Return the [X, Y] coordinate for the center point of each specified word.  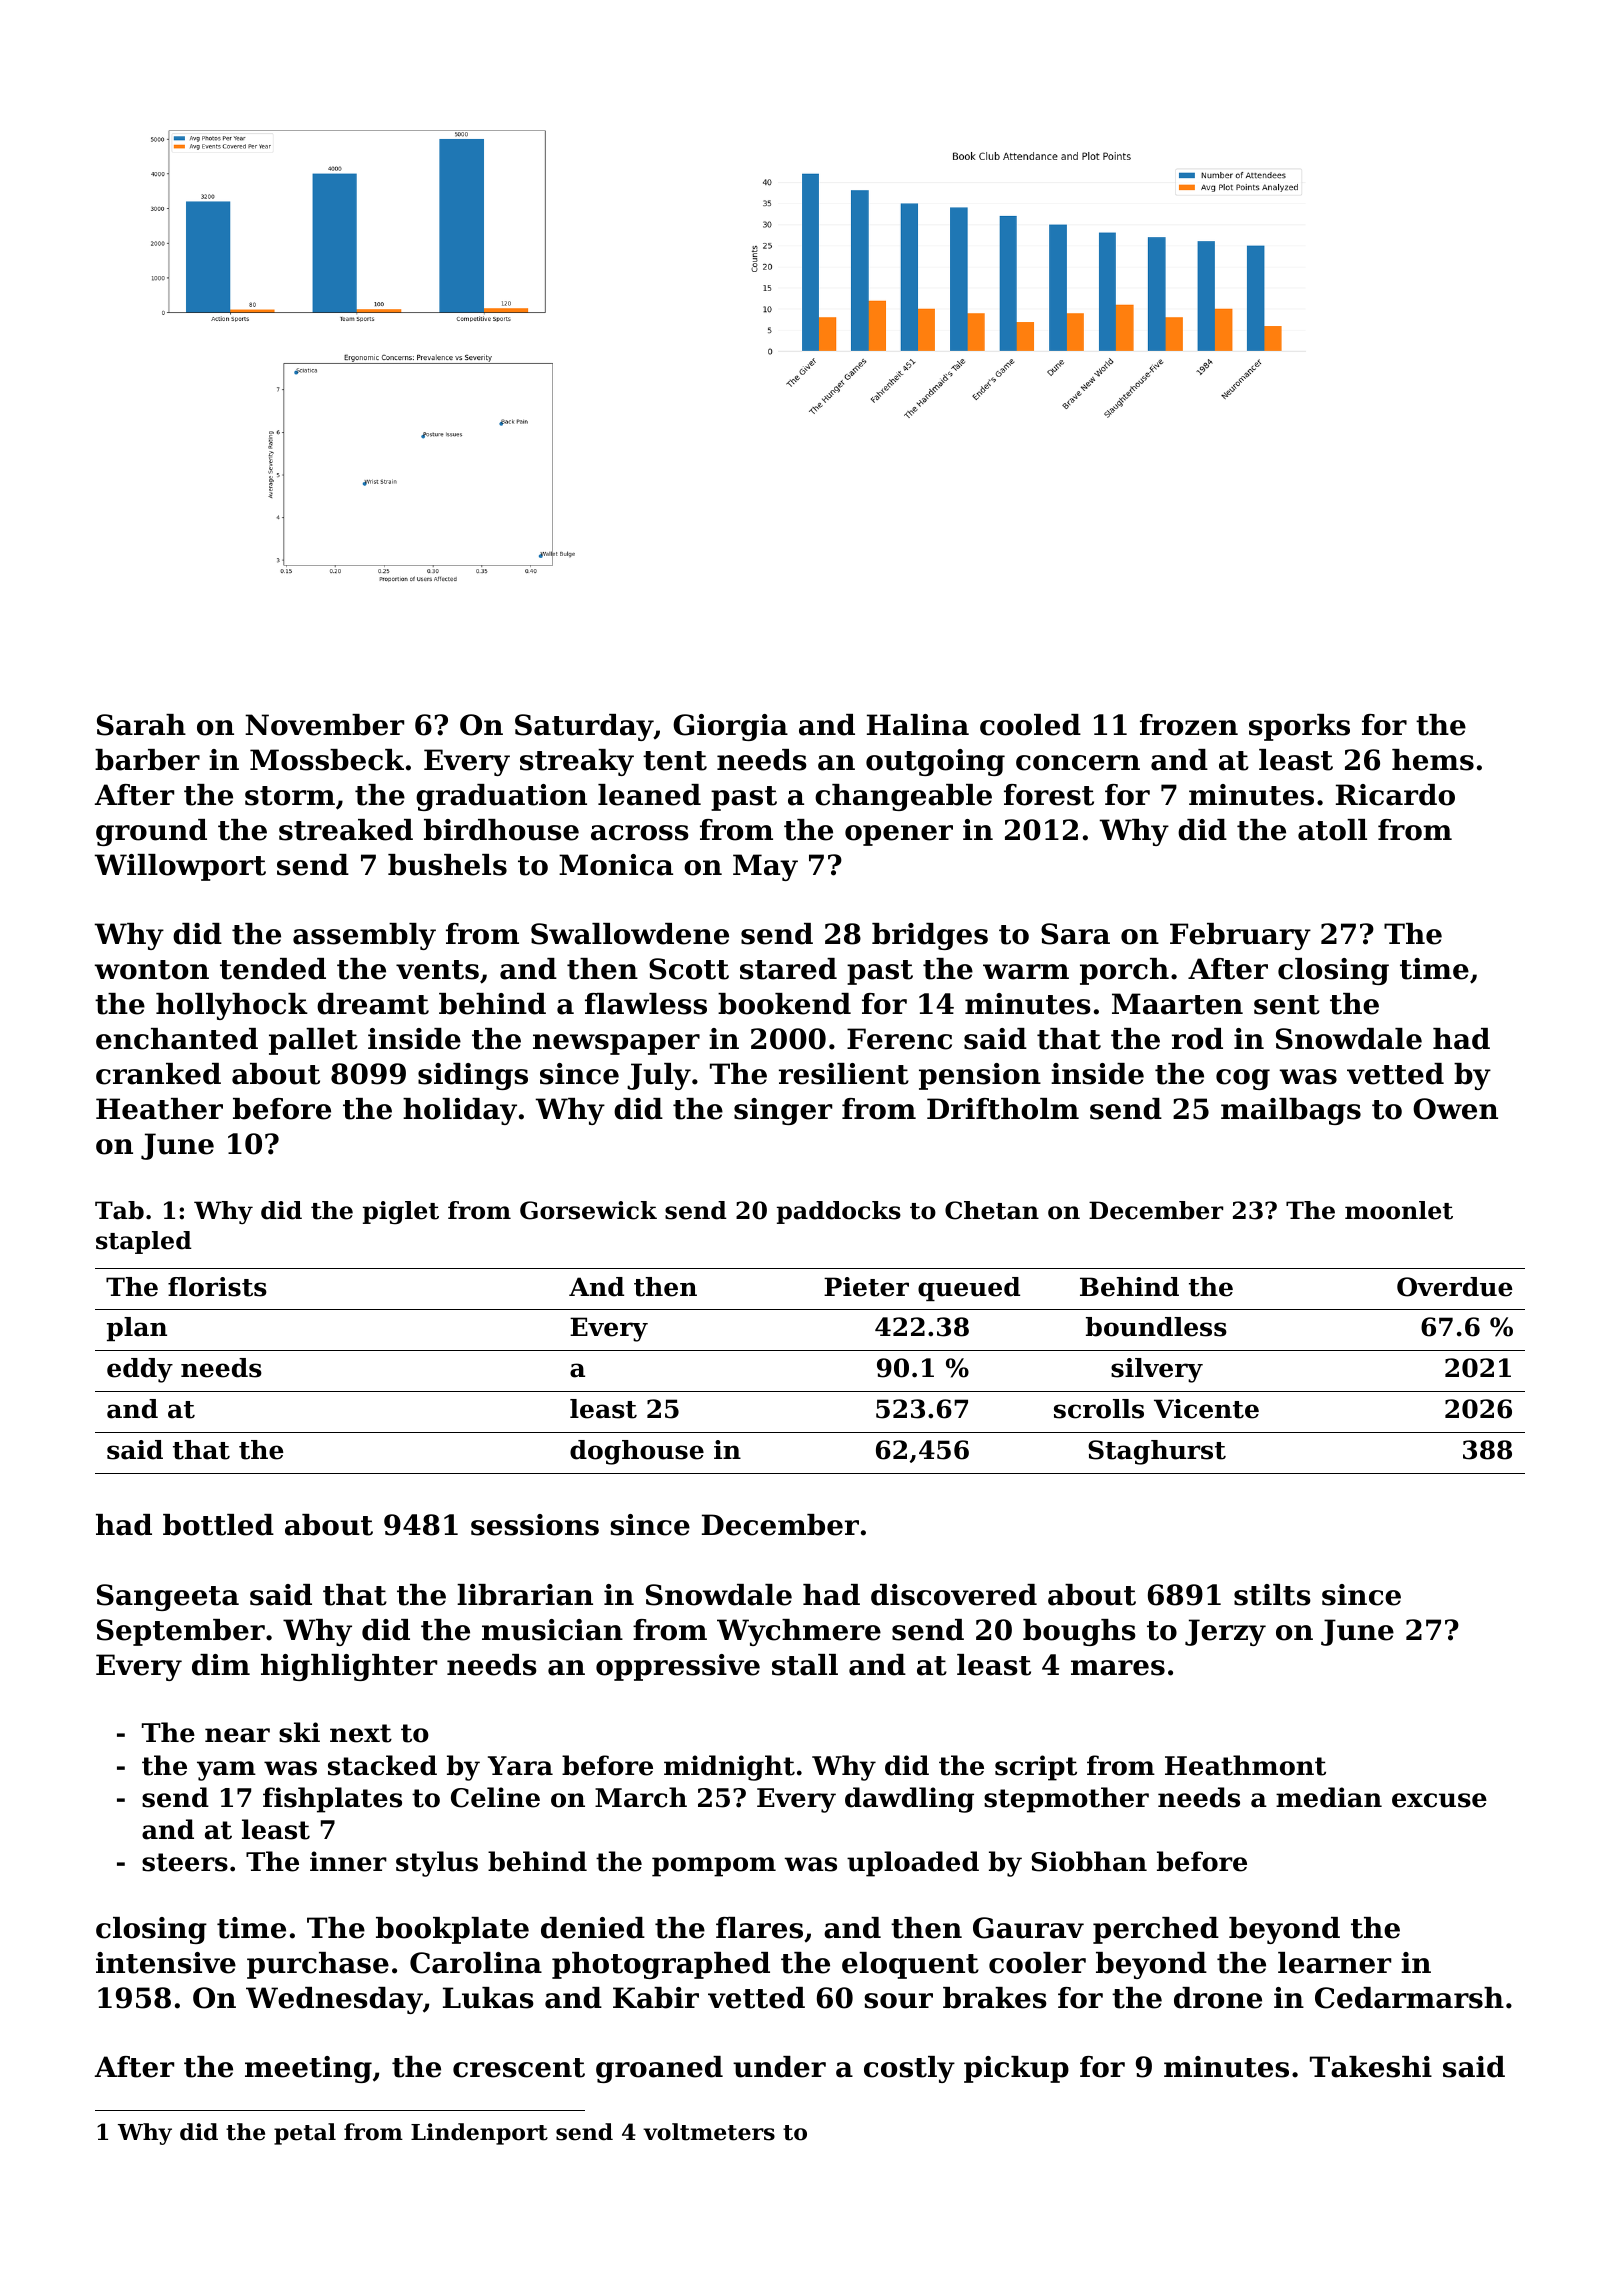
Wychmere [799, 1632]
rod [1197, 1039]
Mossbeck [327, 760]
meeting [308, 2069]
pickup [1016, 2069]
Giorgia [730, 727]
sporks [1299, 727]
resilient [844, 1074]
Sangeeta [168, 1597]
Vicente [1206, 1409]
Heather [159, 1109]
